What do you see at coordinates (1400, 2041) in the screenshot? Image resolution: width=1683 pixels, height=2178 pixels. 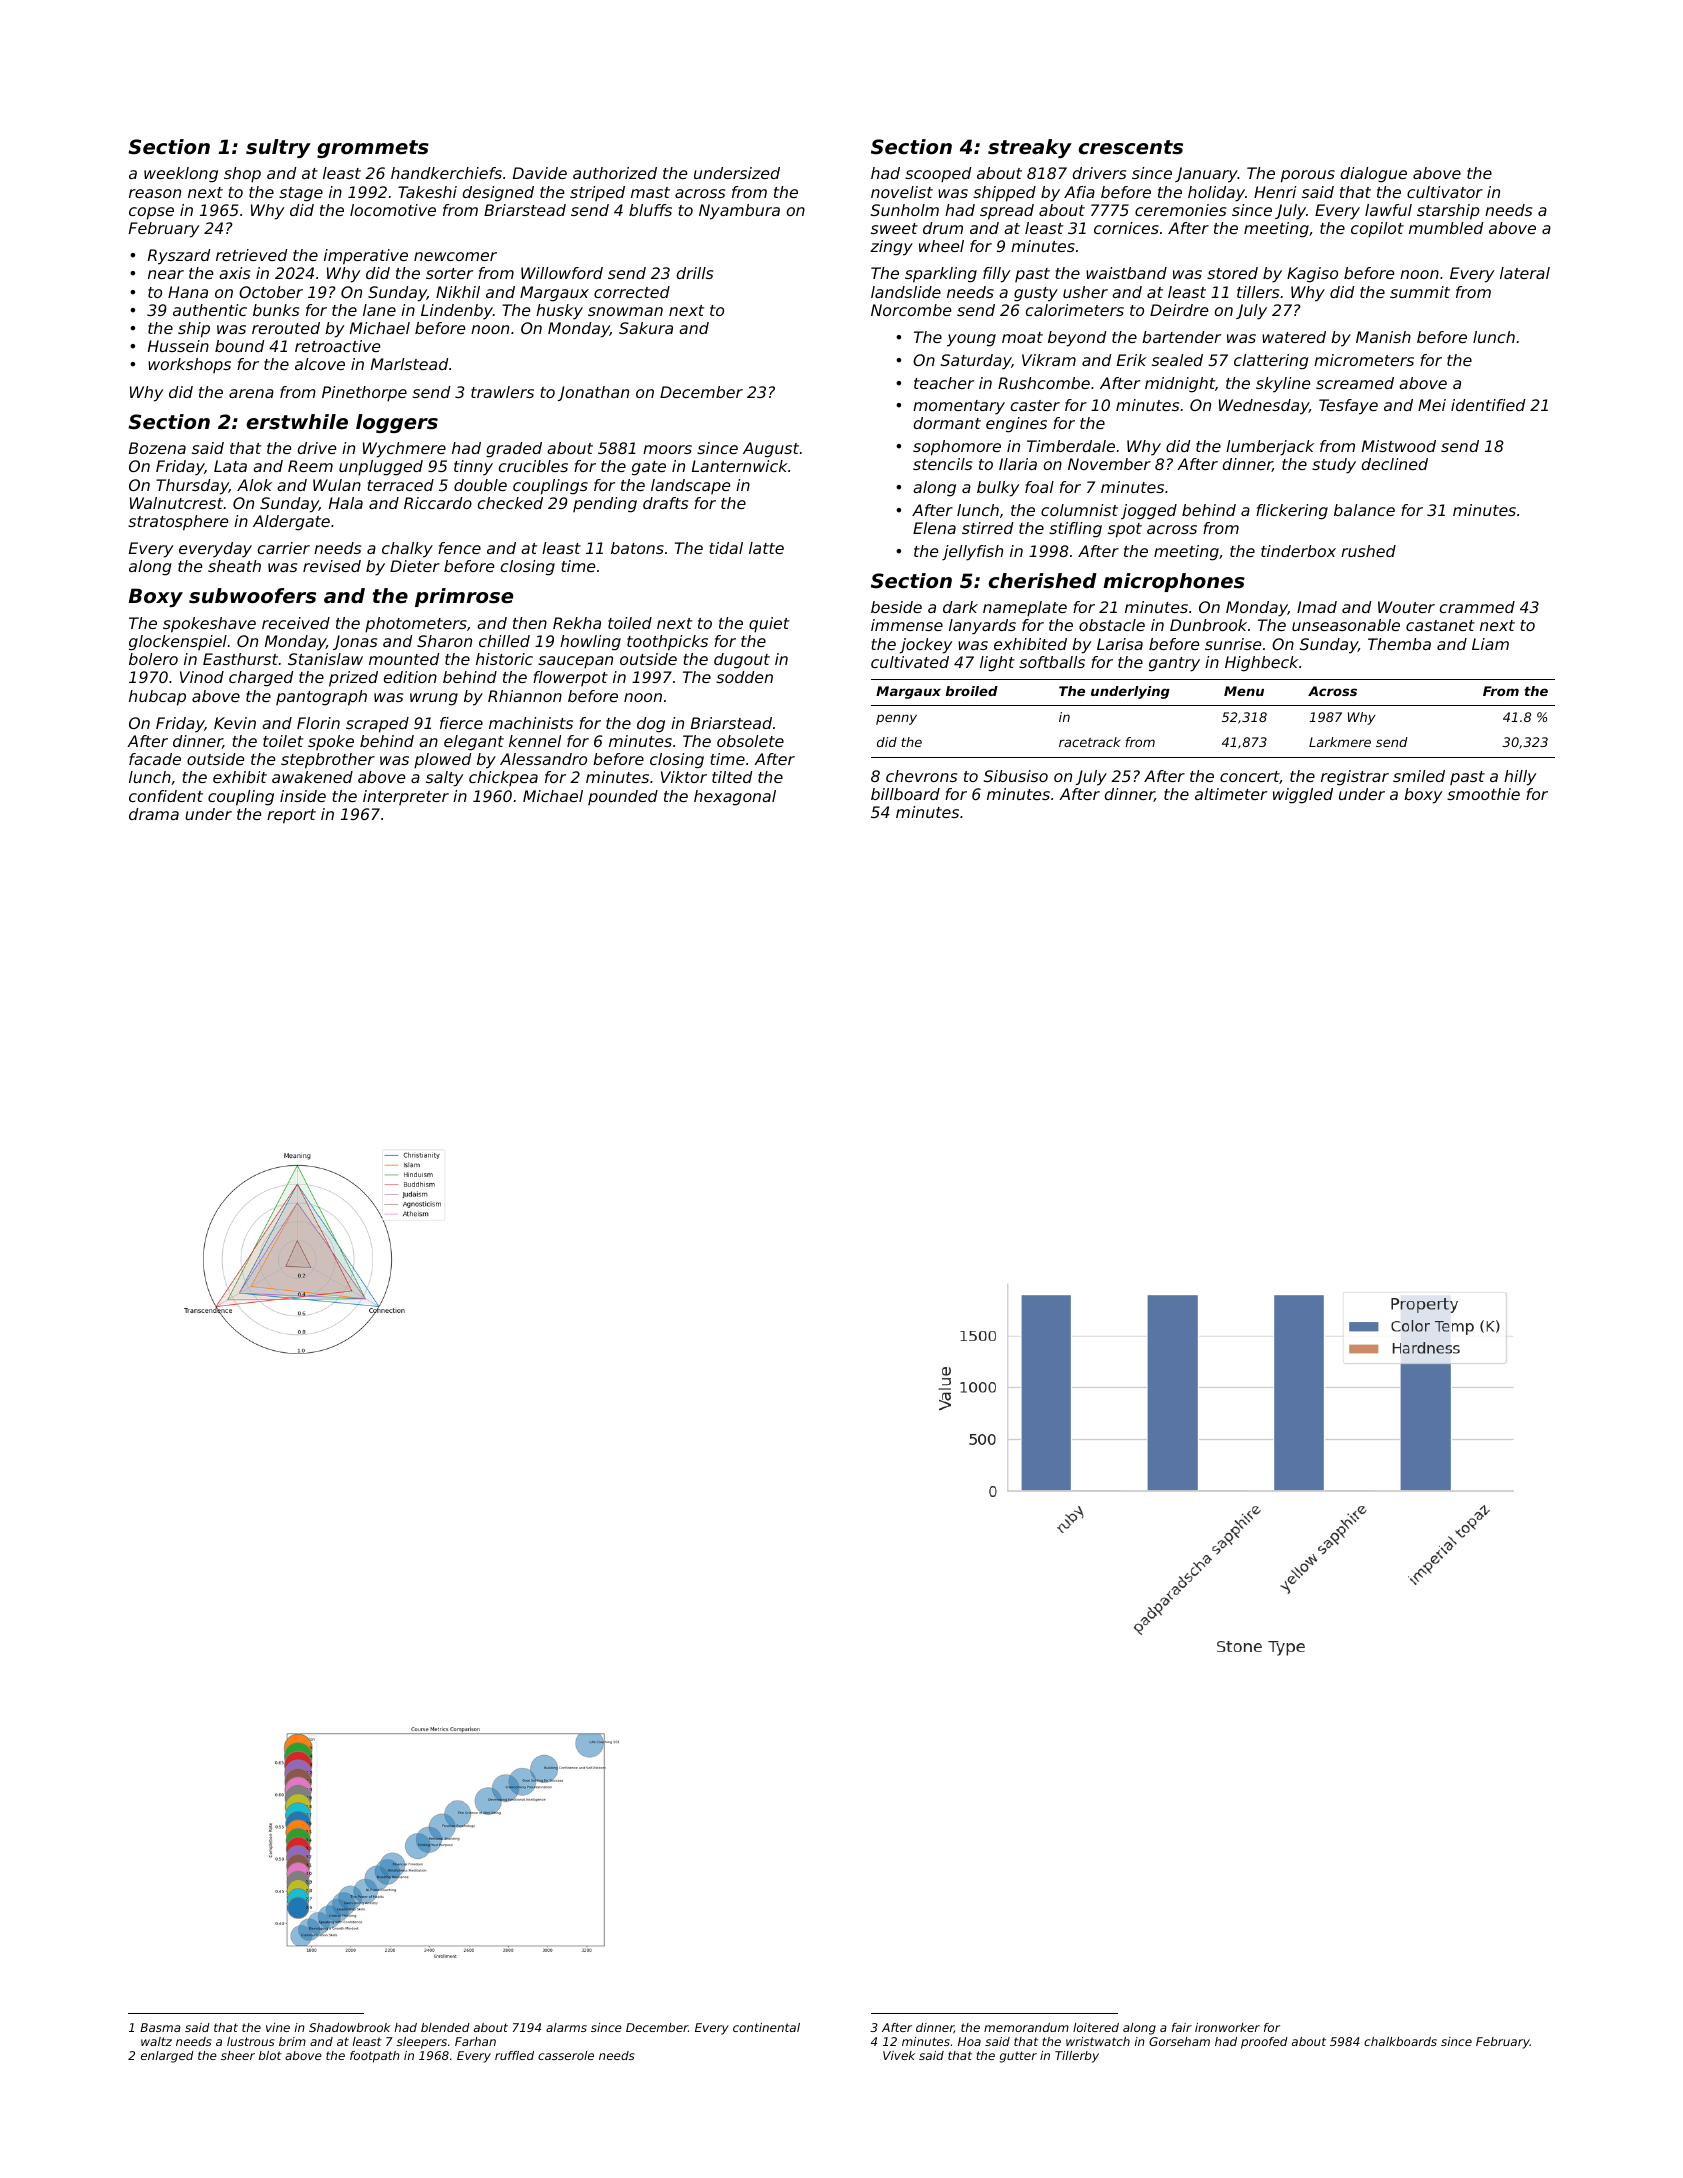 I see `chalkboards` at bounding box center [1400, 2041].
